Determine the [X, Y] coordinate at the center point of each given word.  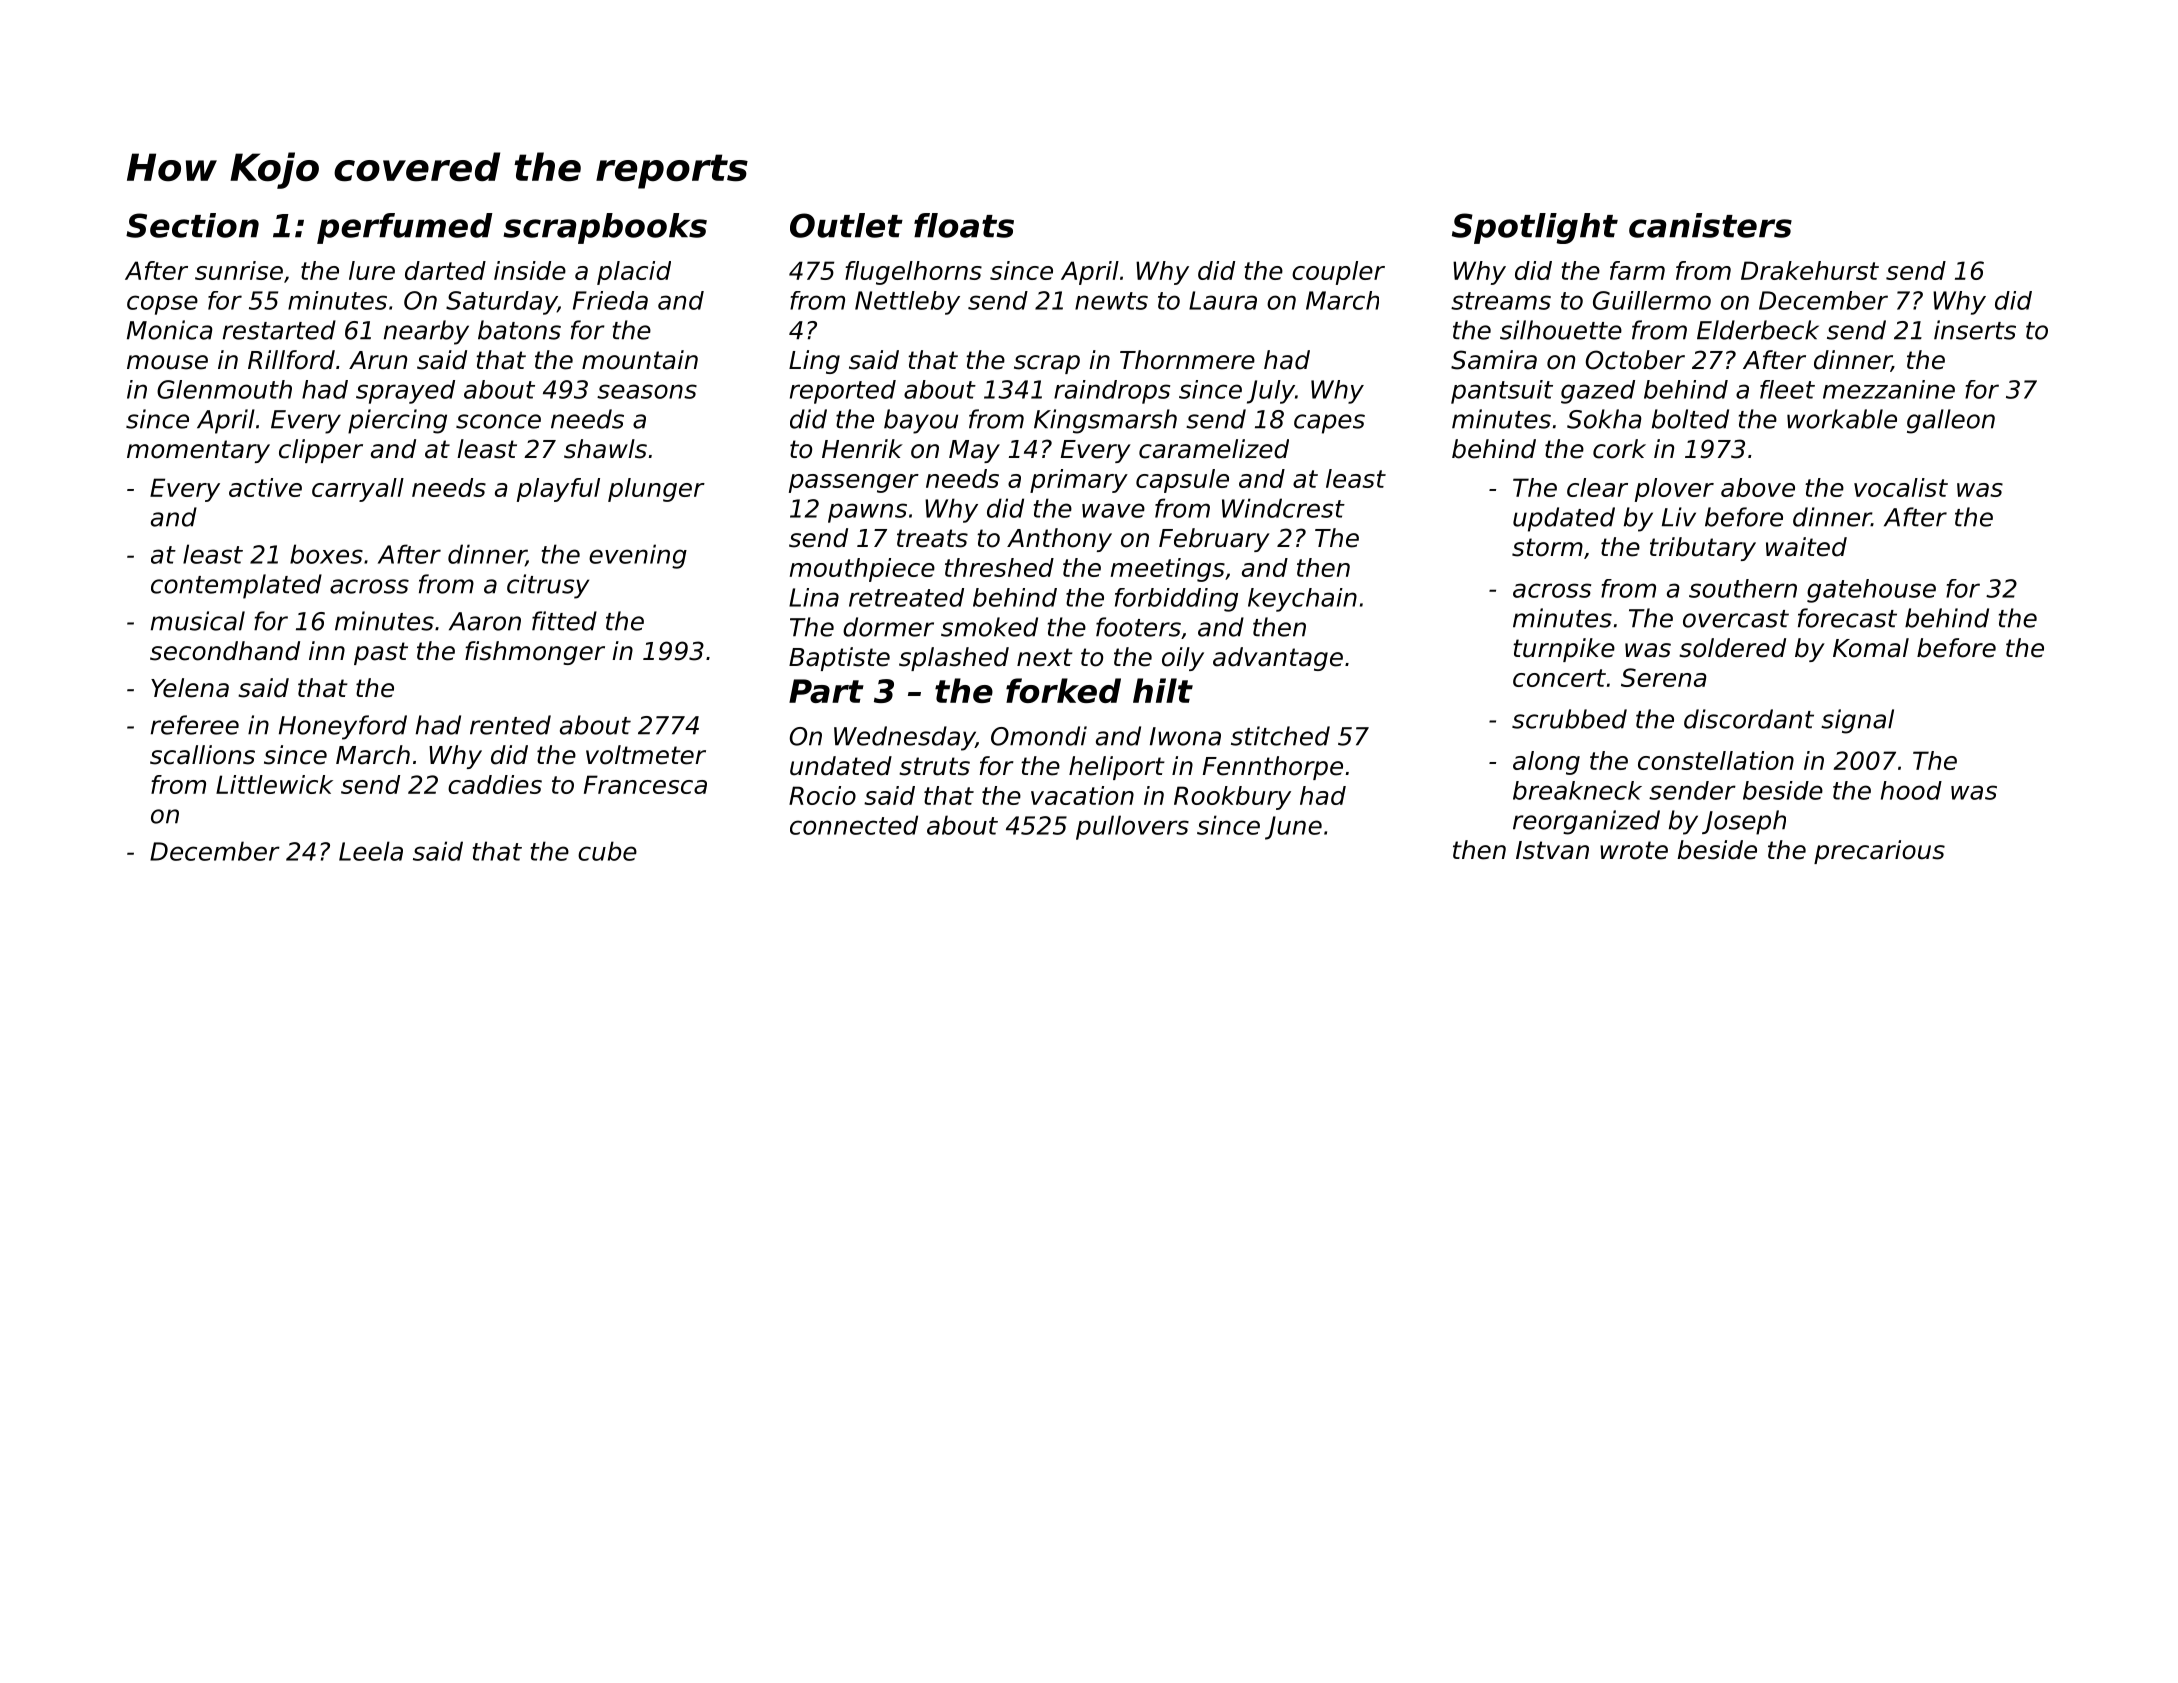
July [1271, 392]
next [1045, 657]
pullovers [1132, 827]
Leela [371, 851]
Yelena [190, 688]
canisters [1710, 225]
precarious [1879, 852]
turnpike [1564, 650]
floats [964, 225]
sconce [498, 421]
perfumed [405, 228]
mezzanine [1889, 389]
